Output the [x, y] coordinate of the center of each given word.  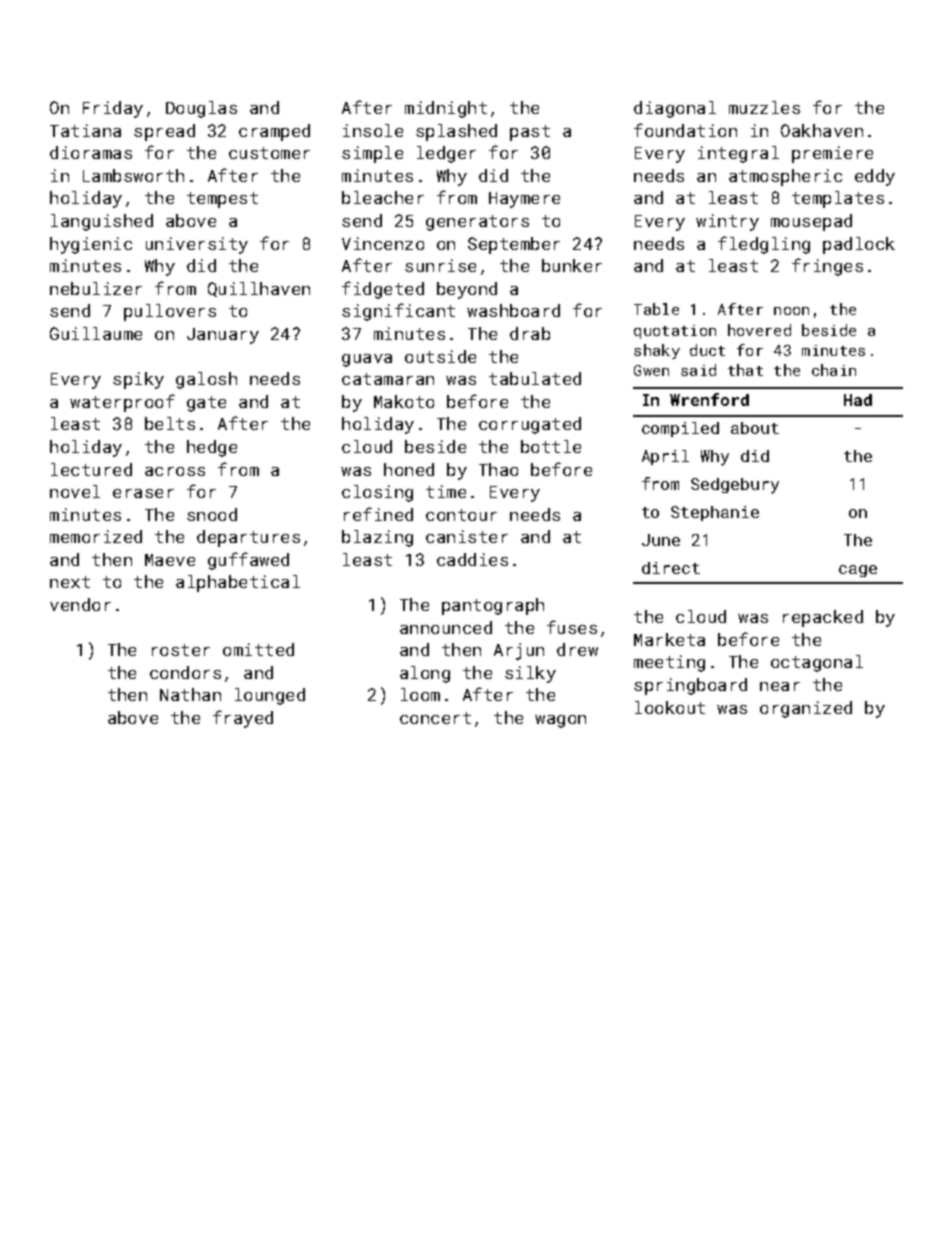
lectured [91, 469]
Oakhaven [822, 130]
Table [656, 309]
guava [367, 360]
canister [467, 536]
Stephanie [715, 513]
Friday [113, 109]
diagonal [675, 109]
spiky [138, 380]
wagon [560, 721]
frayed [243, 719]
